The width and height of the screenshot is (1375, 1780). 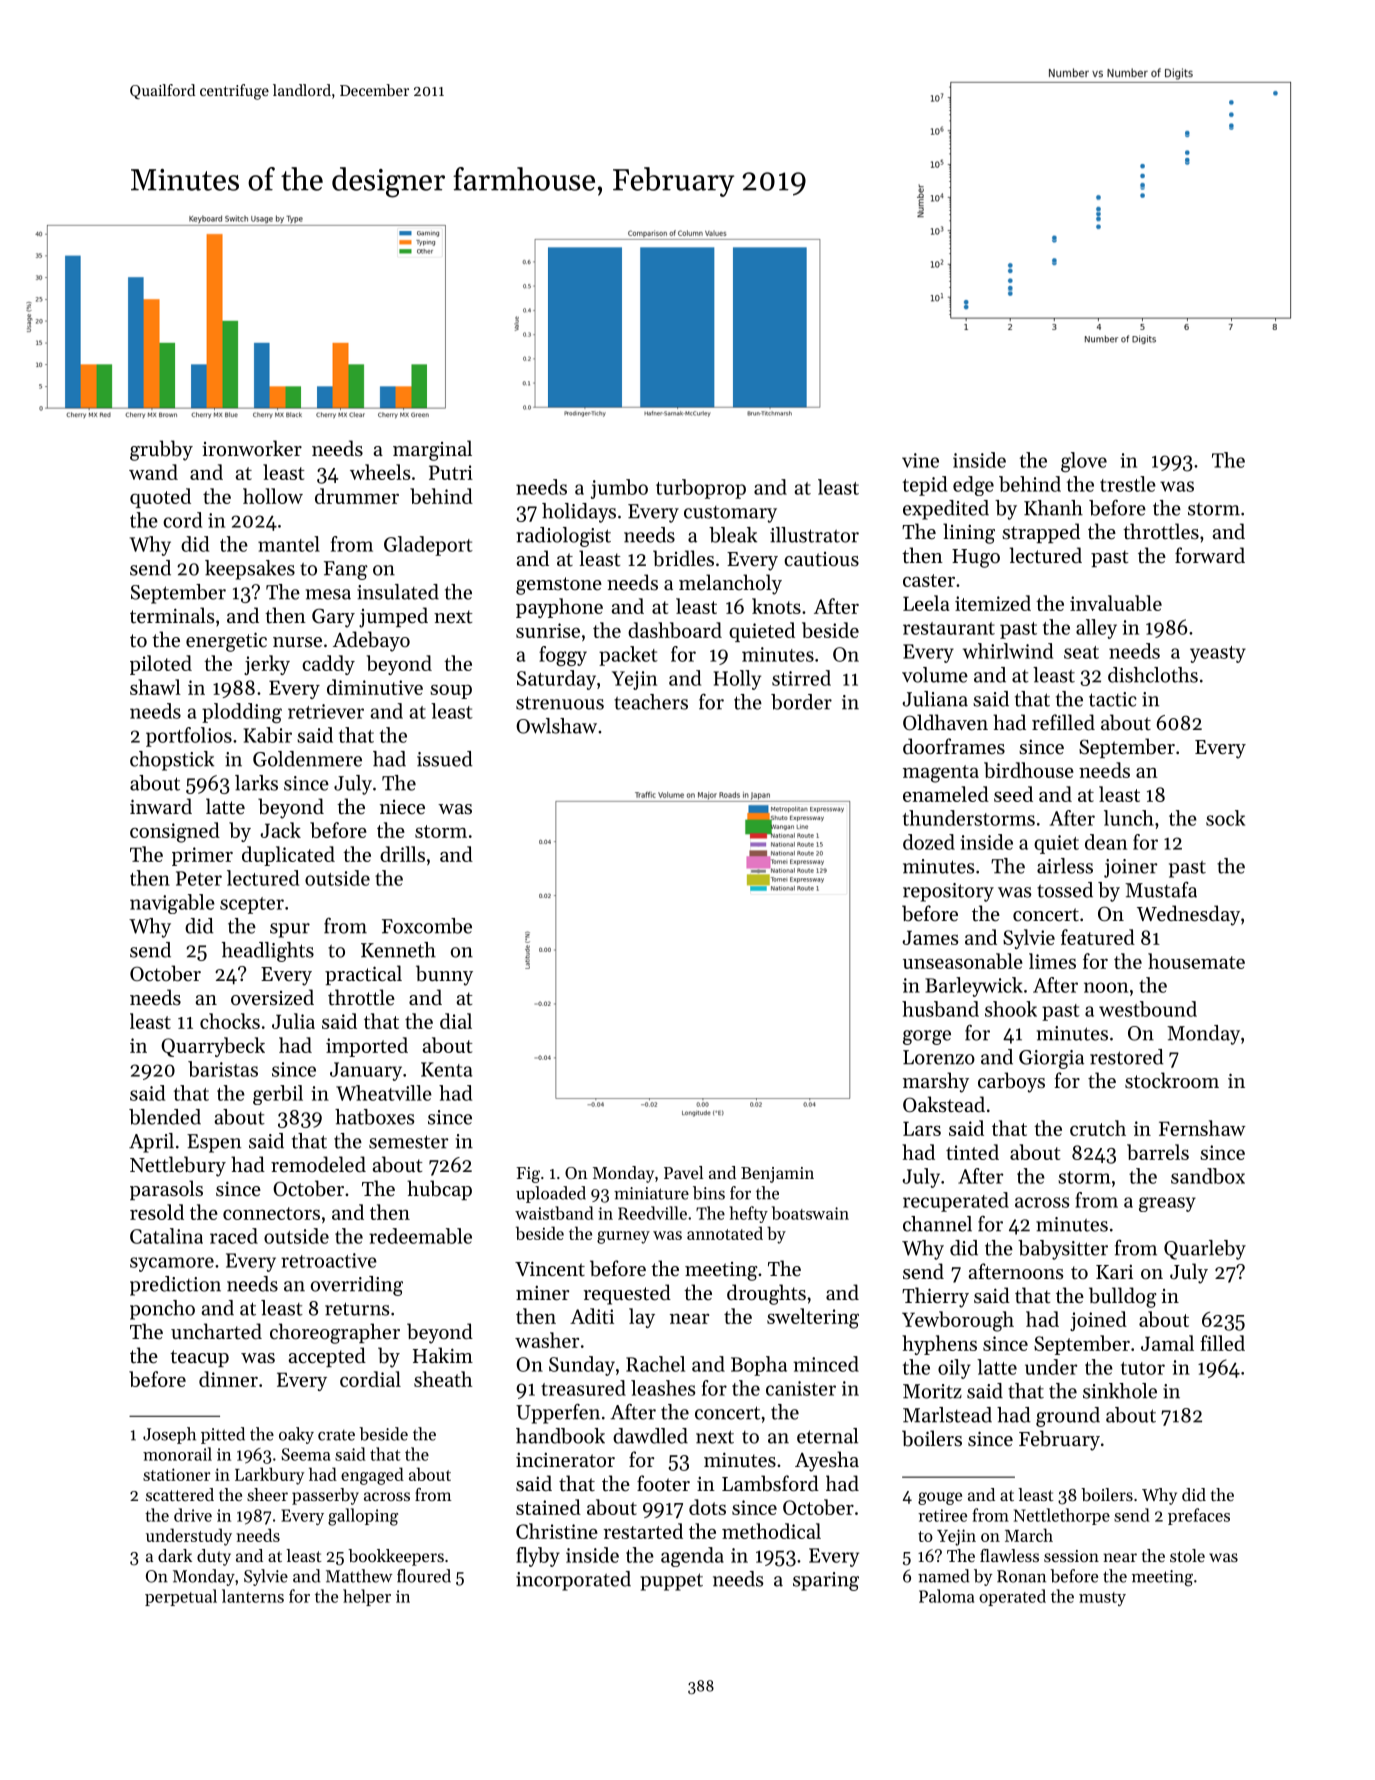 What do you see at coordinates (1011, 1082) in the screenshot?
I see `carboys` at bounding box center [1011, 1082].
